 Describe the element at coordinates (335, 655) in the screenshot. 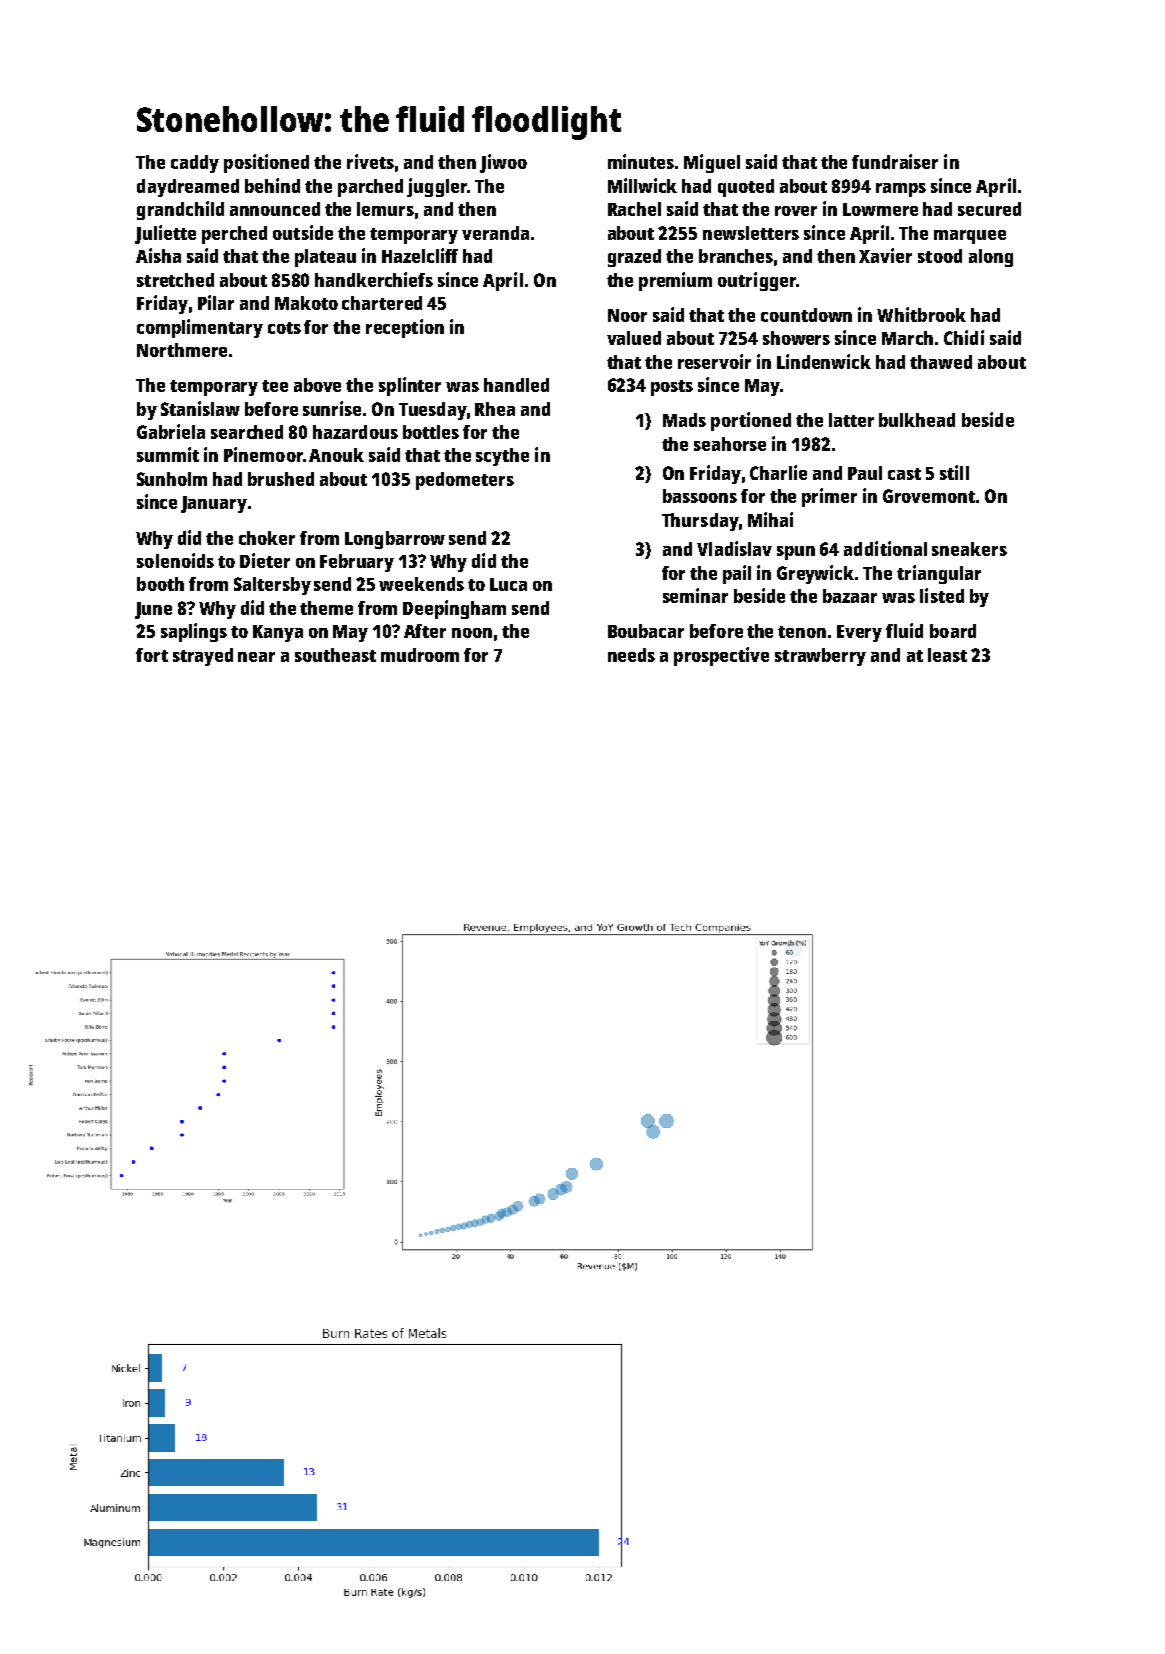

I see `southeast` at that location.
